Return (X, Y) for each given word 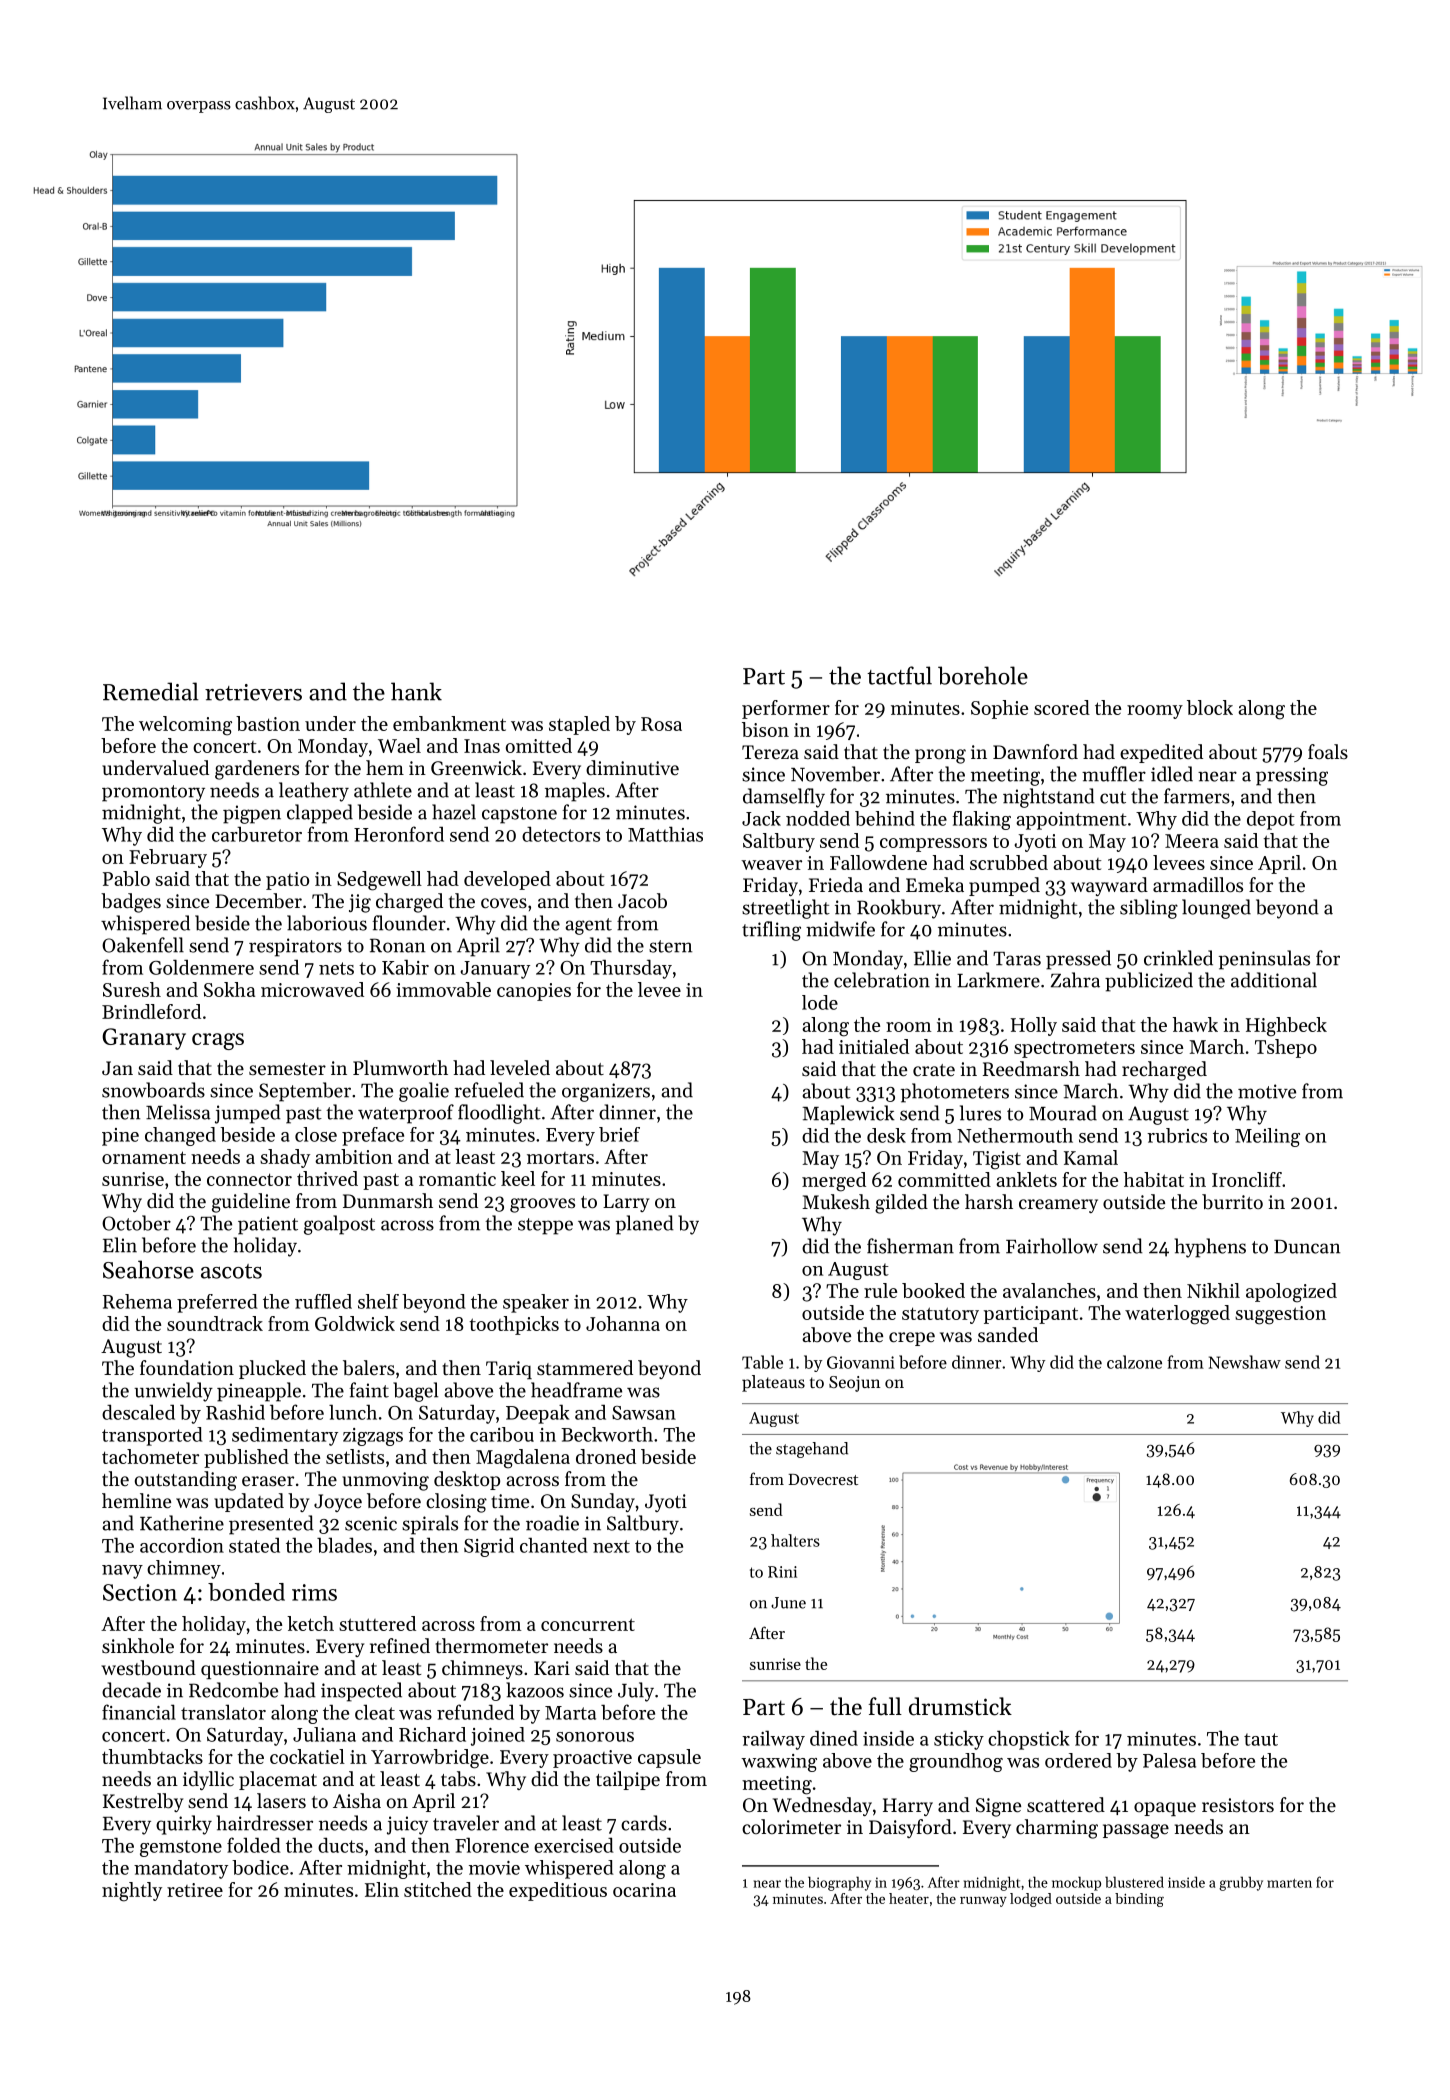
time (510, 1501)
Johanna (623, 1323)
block (1210, 707)
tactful (899, 675)
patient (268, 1225)
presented (271, 1525)
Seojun (854, 1384)
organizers (606, 1092)
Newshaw (1245, 1362)
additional (1274, 980)
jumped (248, 1114)
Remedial (151, 691)
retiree (195, 1890)
